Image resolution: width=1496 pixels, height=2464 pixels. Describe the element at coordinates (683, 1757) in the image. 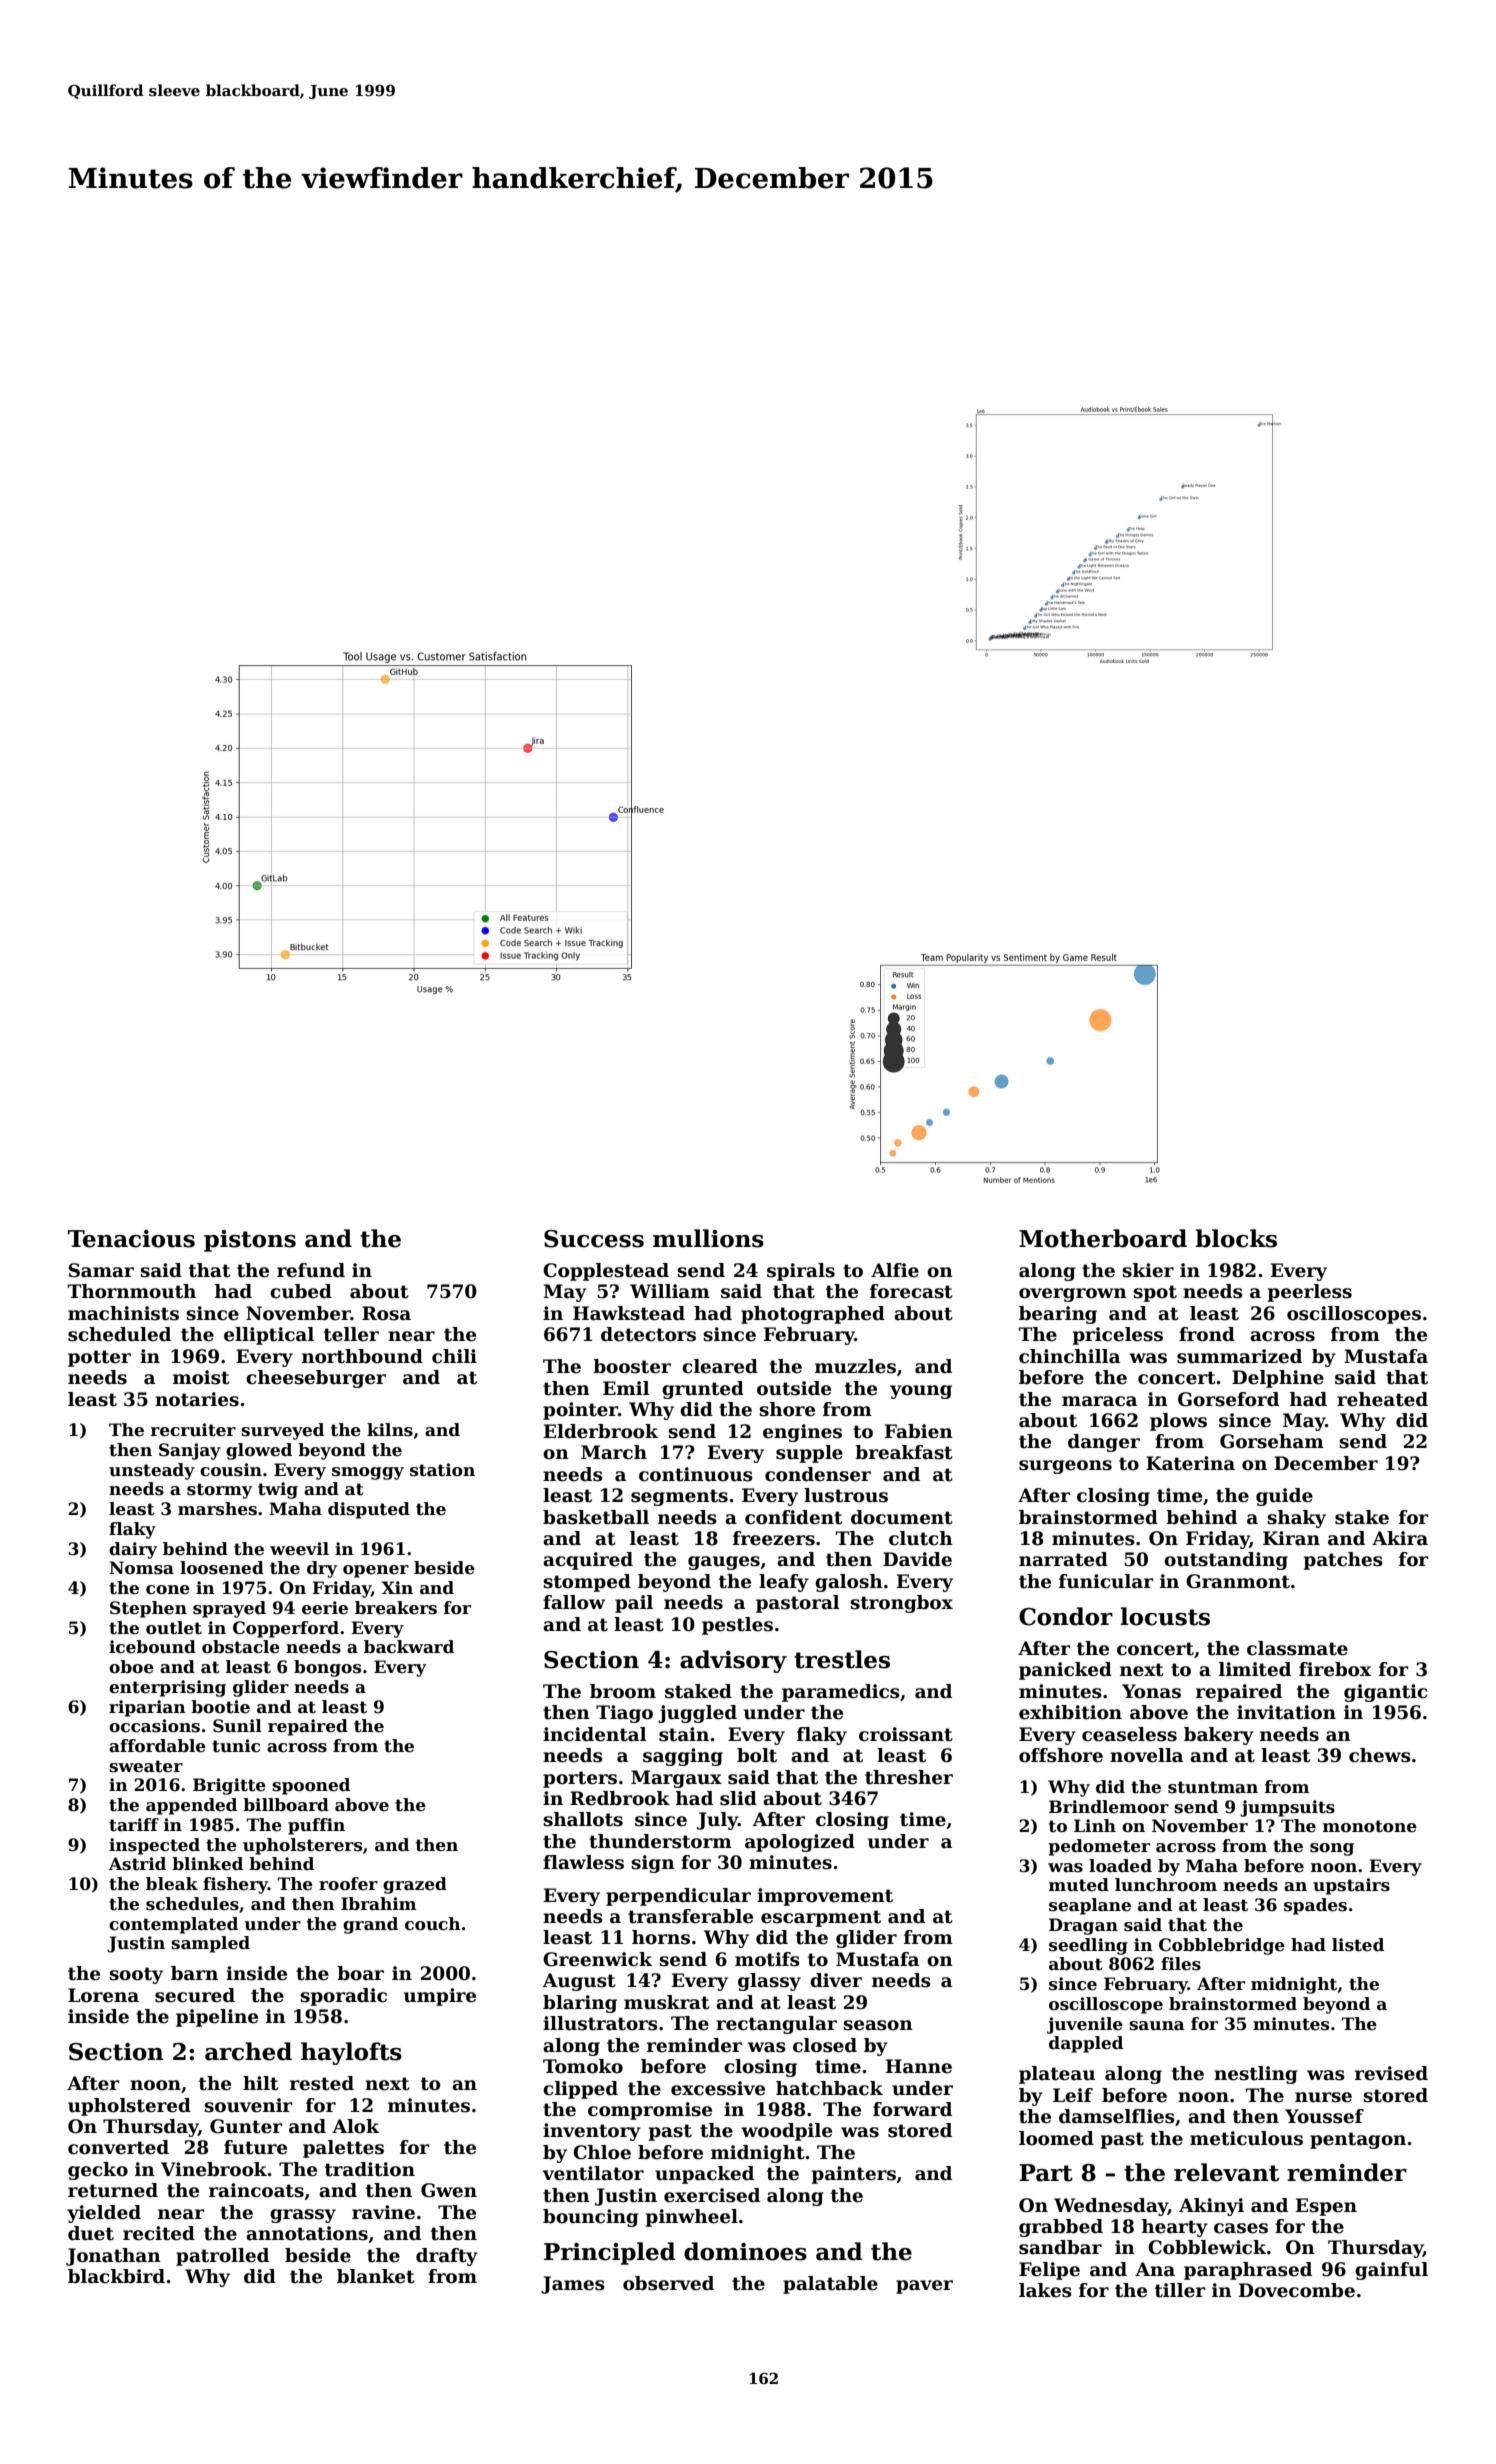

I see `sagging` at that location.
